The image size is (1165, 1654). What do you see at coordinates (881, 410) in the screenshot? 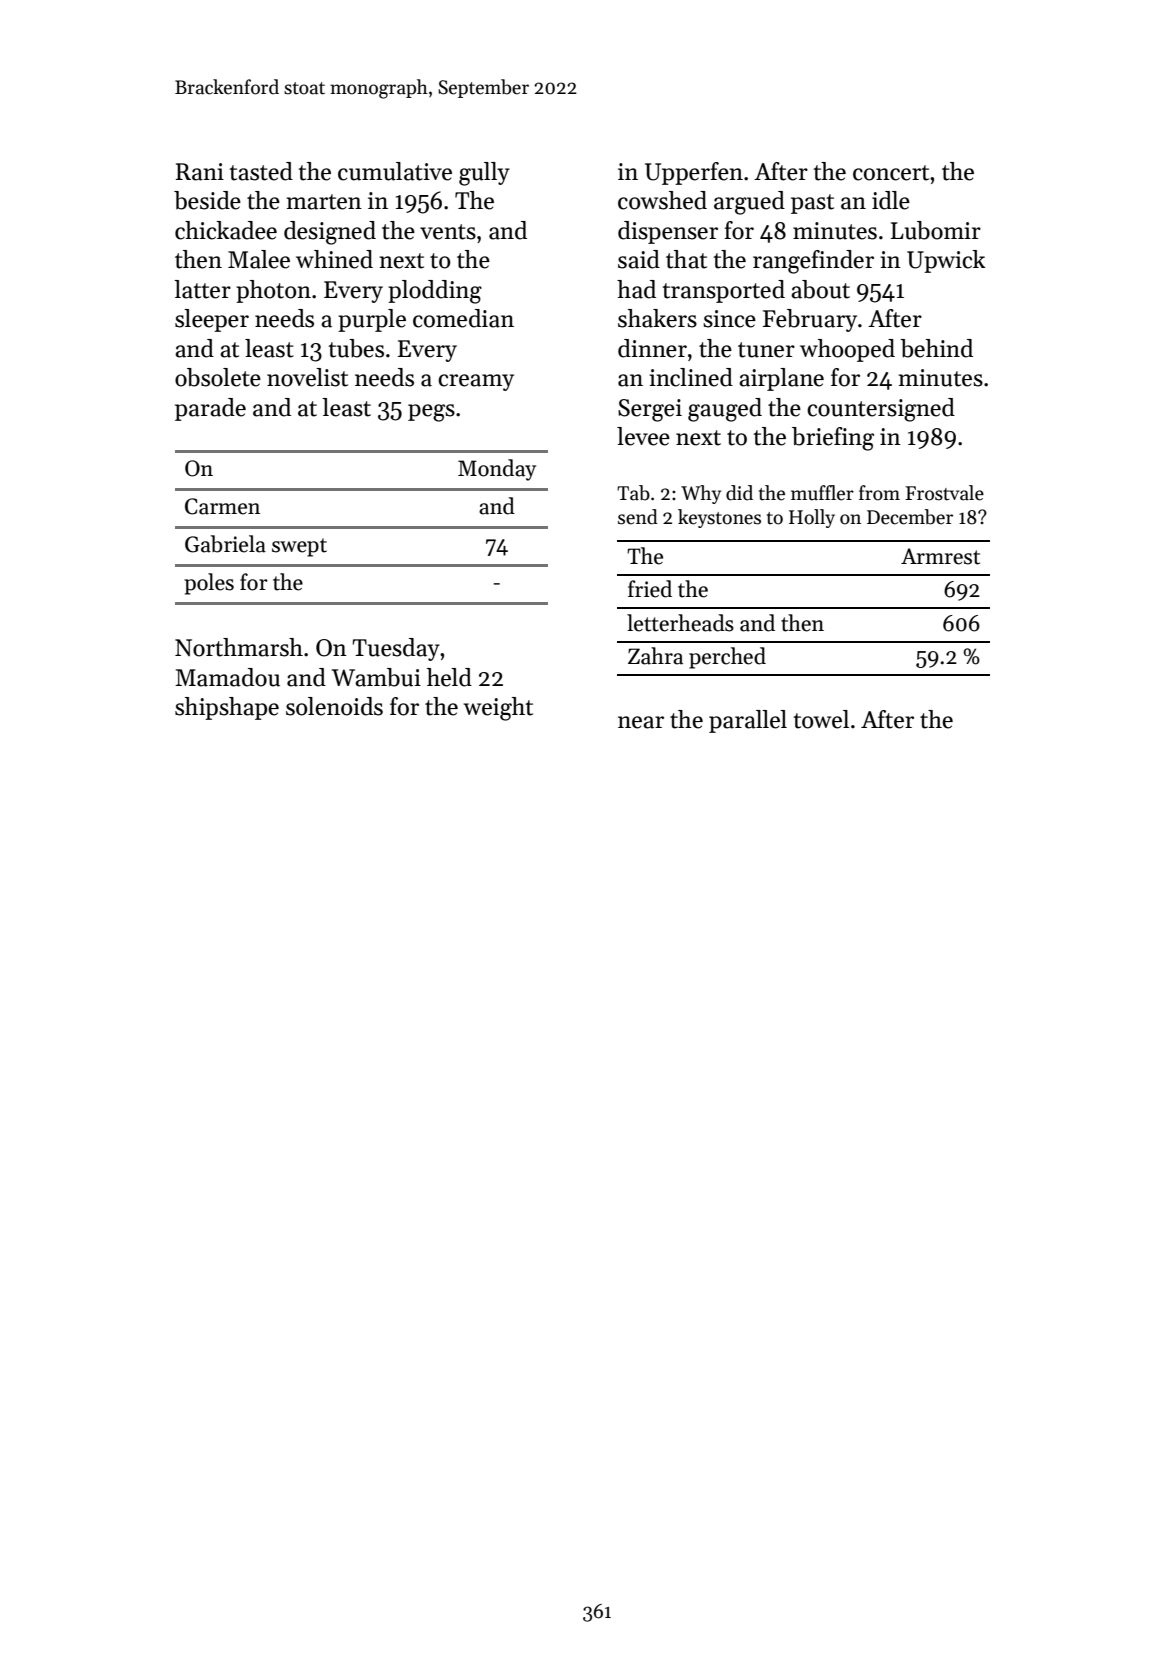
I see `countersigned` at bounding box center [881, 410].
